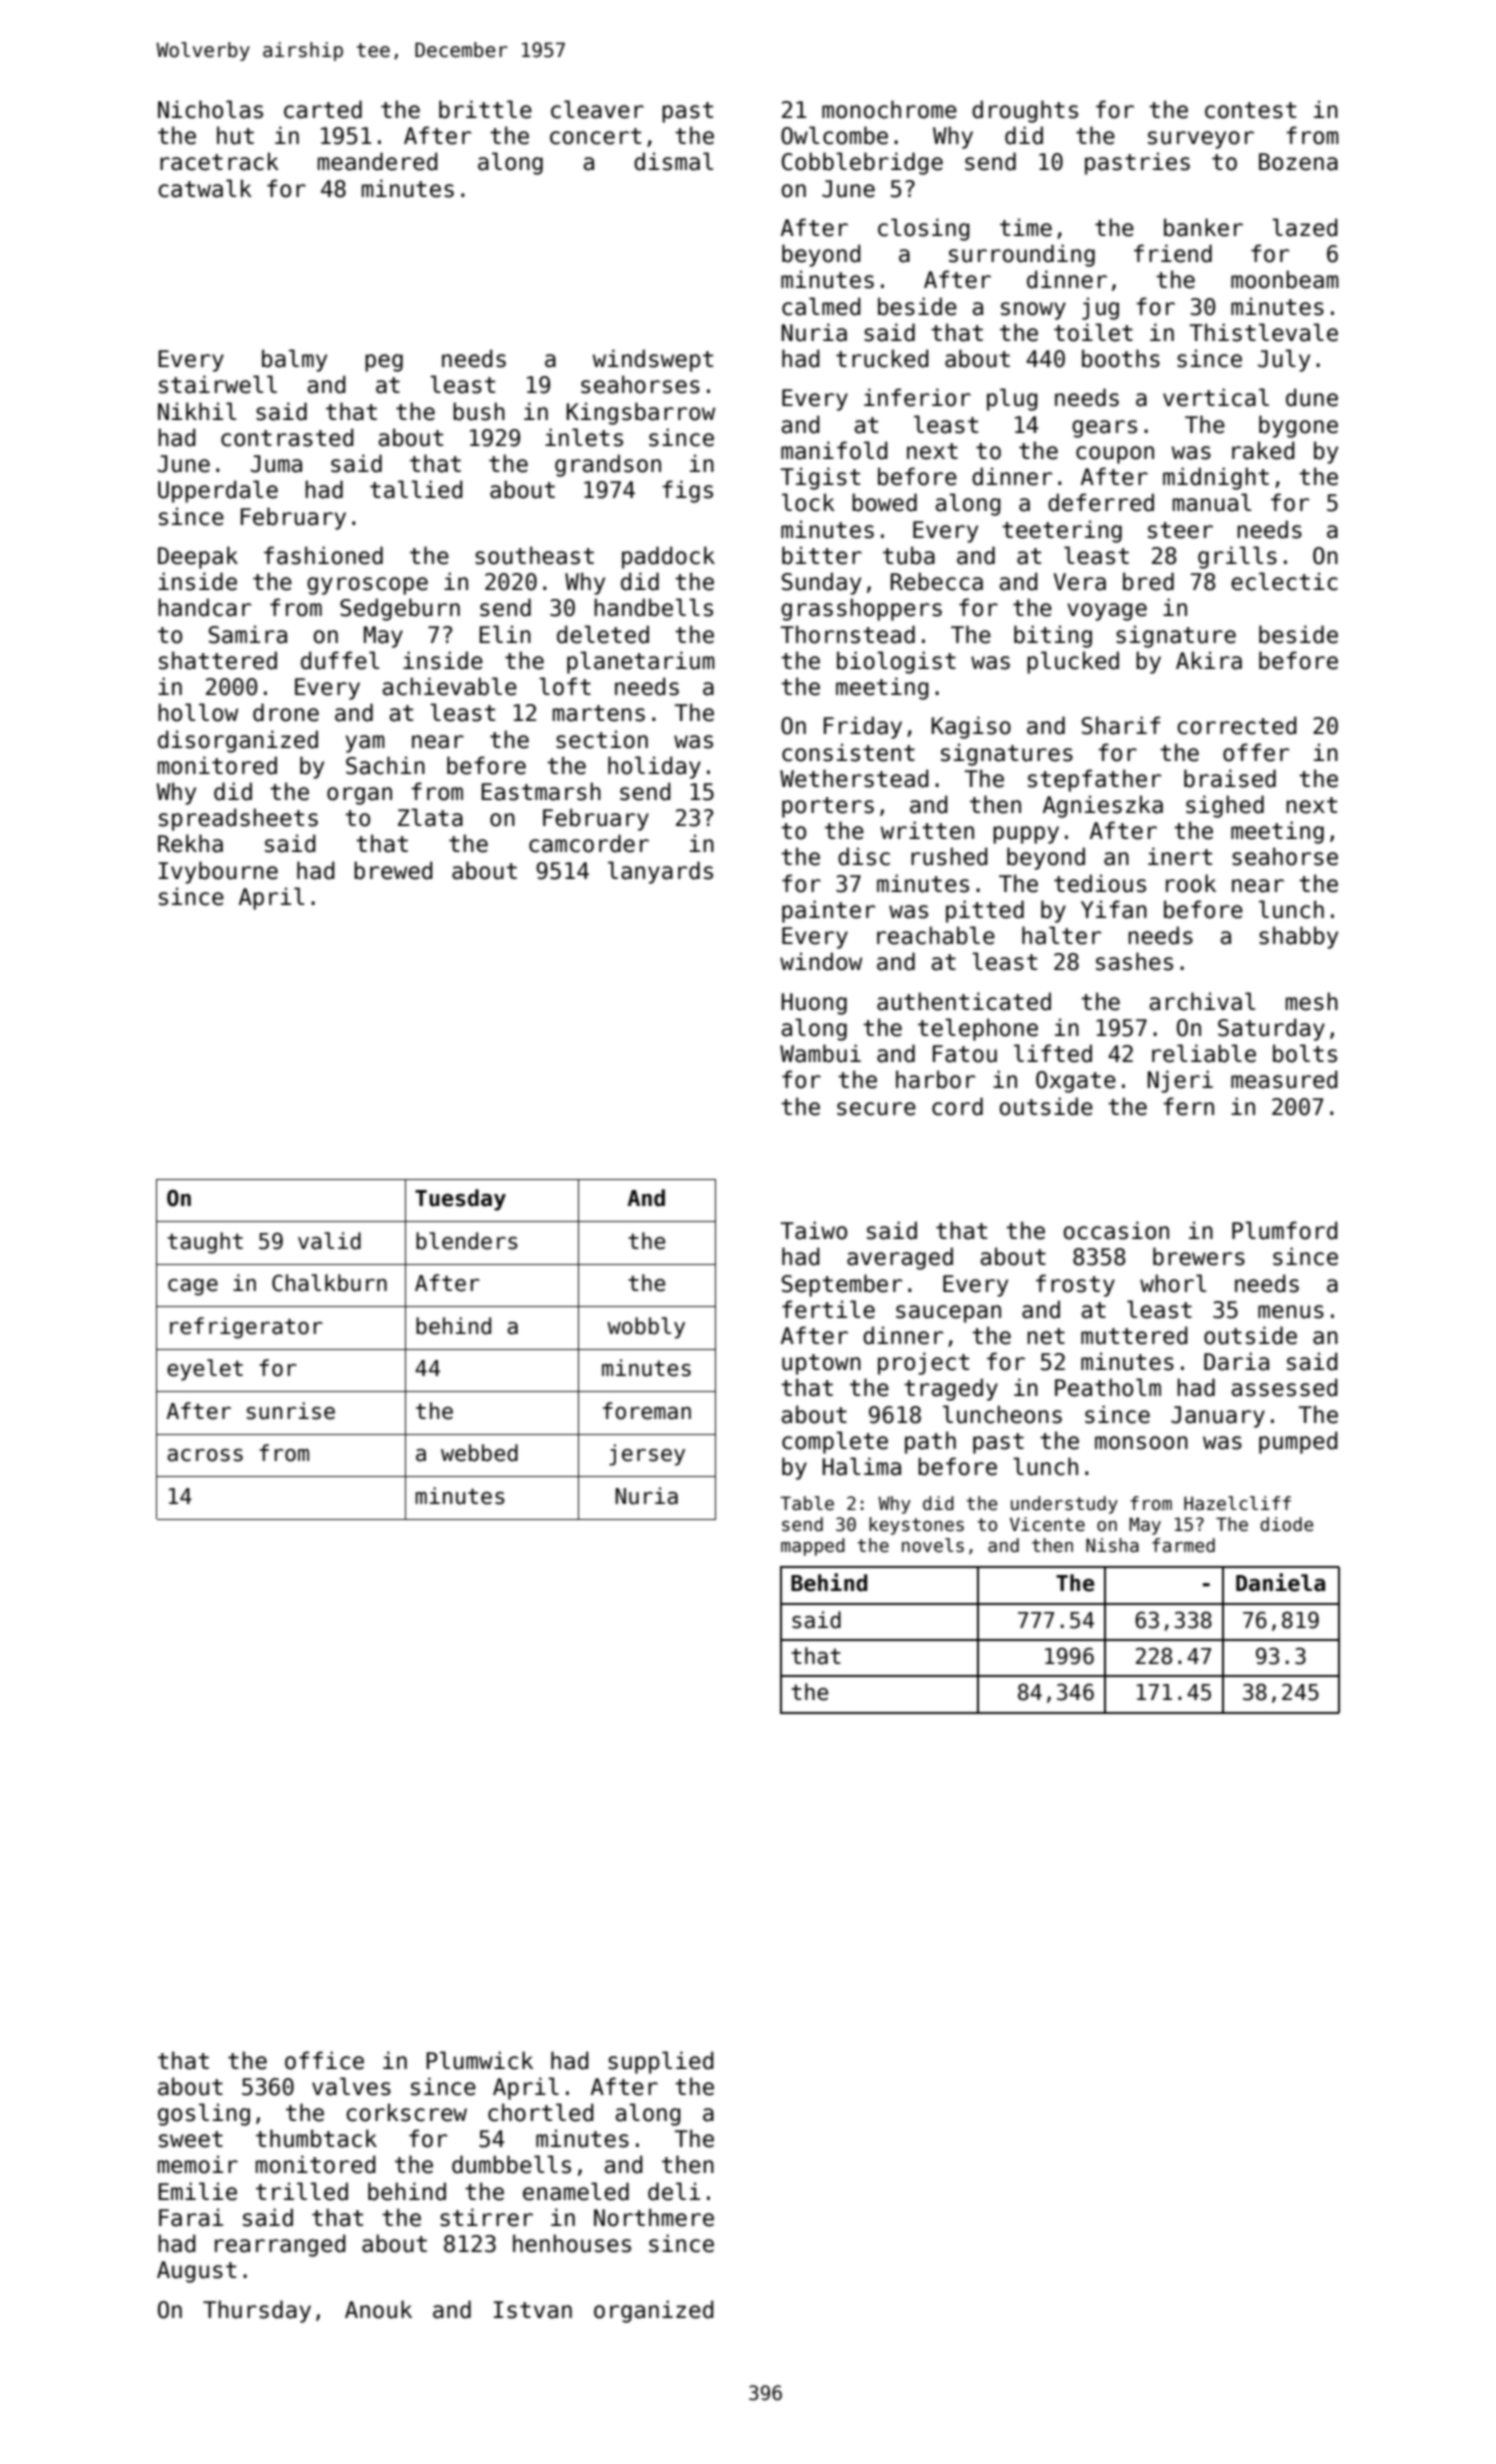  Describe the element at coordinates (1094, 780) in the screenshot. I see `stepfather` at that location.
